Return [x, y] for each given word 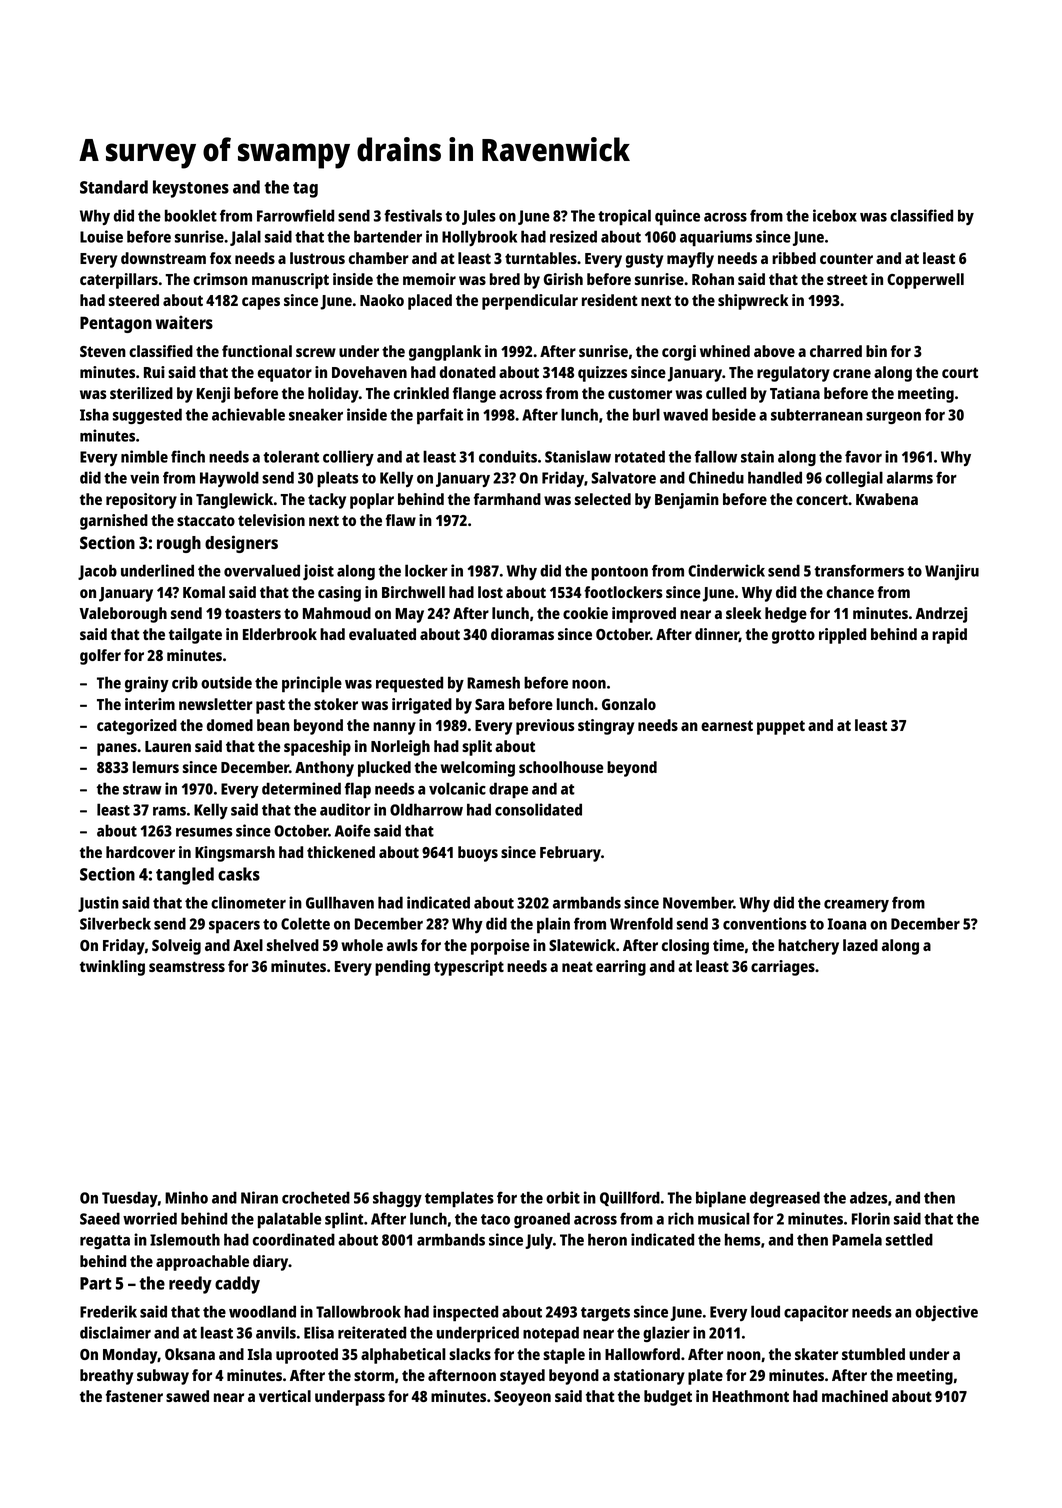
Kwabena [887, 499]
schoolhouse [561, 767]
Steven [103, 351]
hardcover [140, 852]
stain [757, 456]
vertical [285, 1396]
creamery [856, 906]
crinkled [421, 393]
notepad [551, 1334]
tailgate [195, 636]
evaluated [382, 634]
